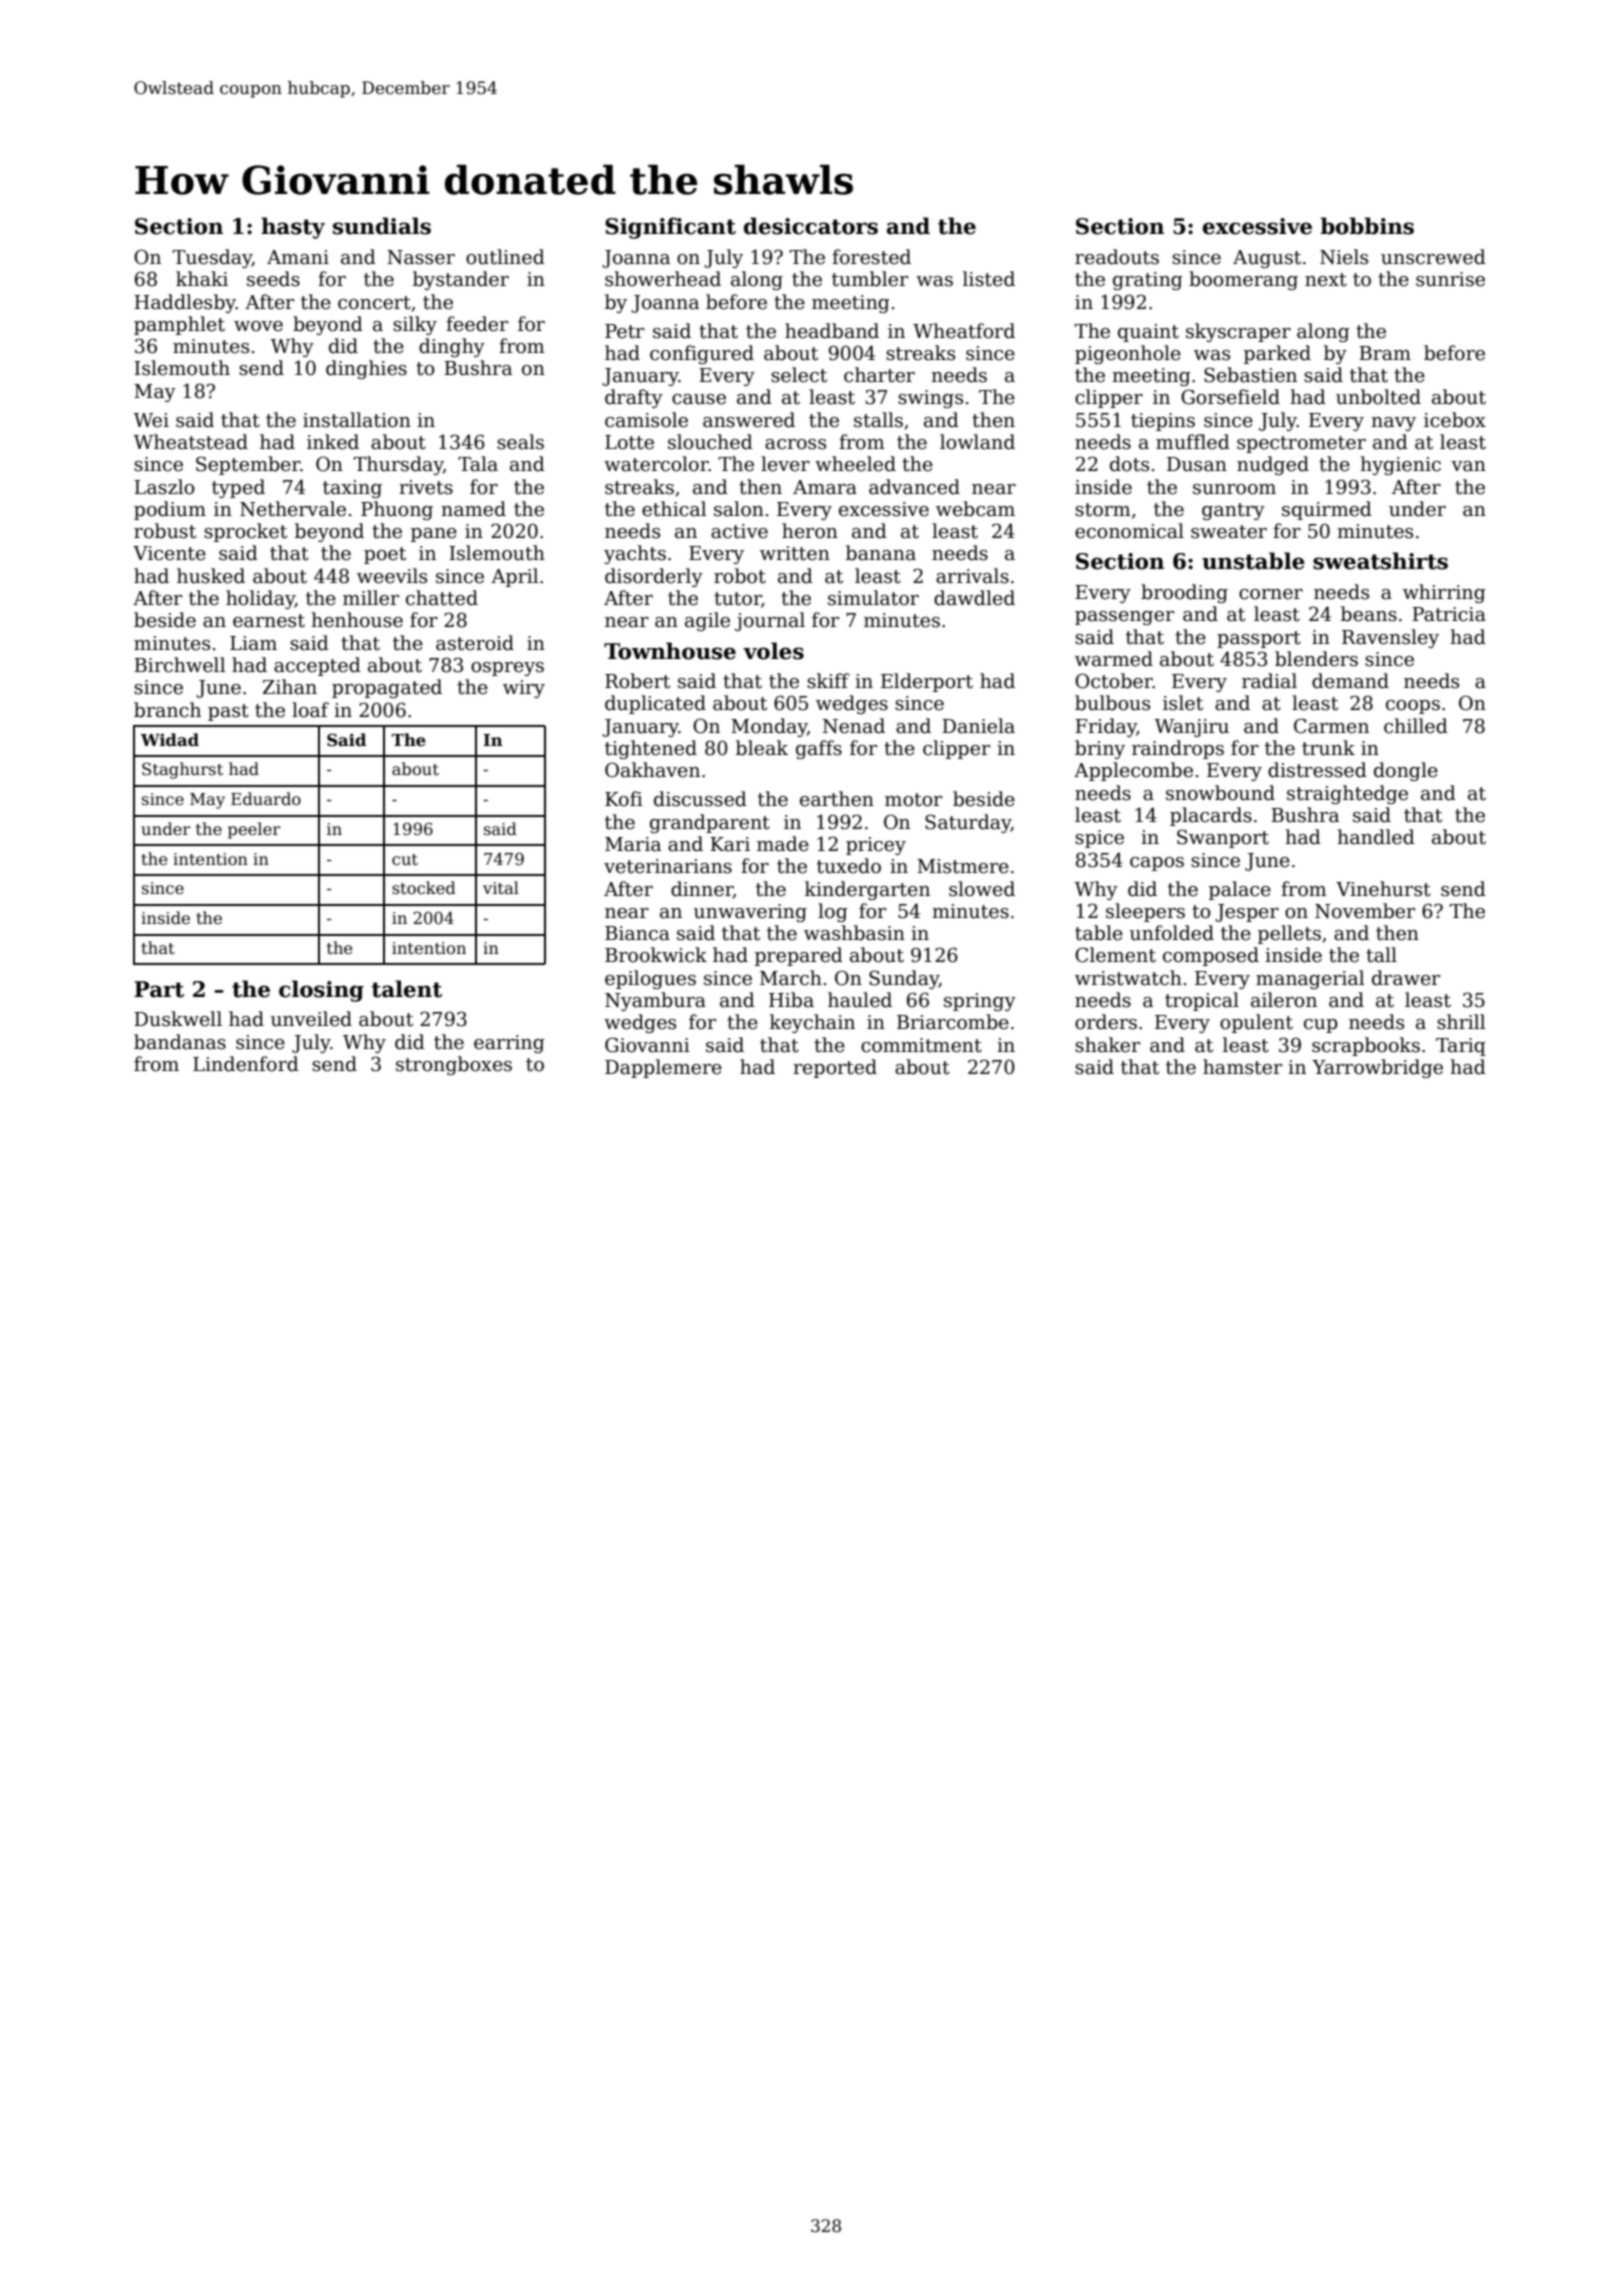 The height and width of the screenshot is (2292, 1620). Describe the element at coordinates (702, 889) in the screenshot. I see `dinner` at that location.
